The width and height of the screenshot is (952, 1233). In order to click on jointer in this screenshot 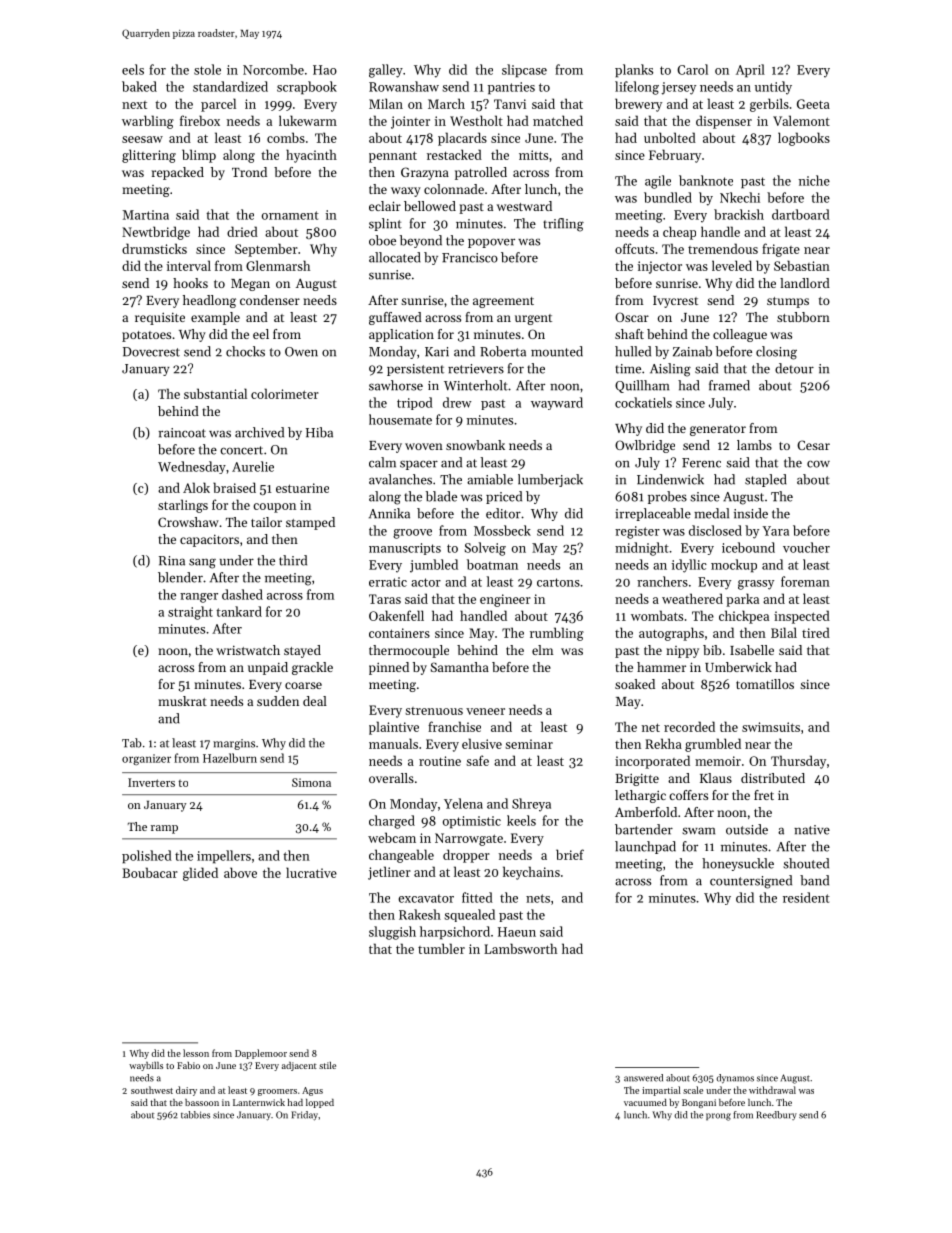, I will do `click(410, 122)`.
